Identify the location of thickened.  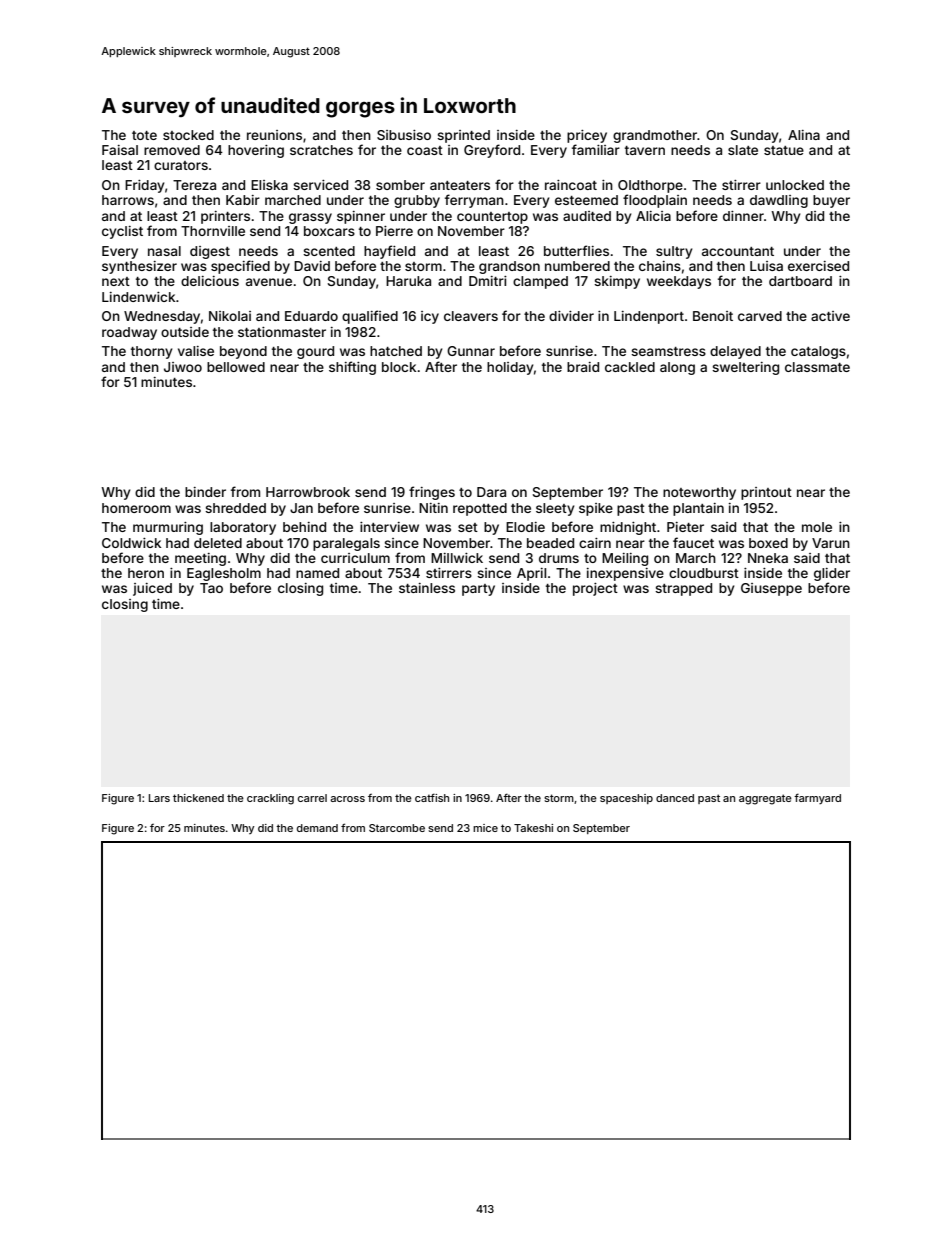
(198, 798).
